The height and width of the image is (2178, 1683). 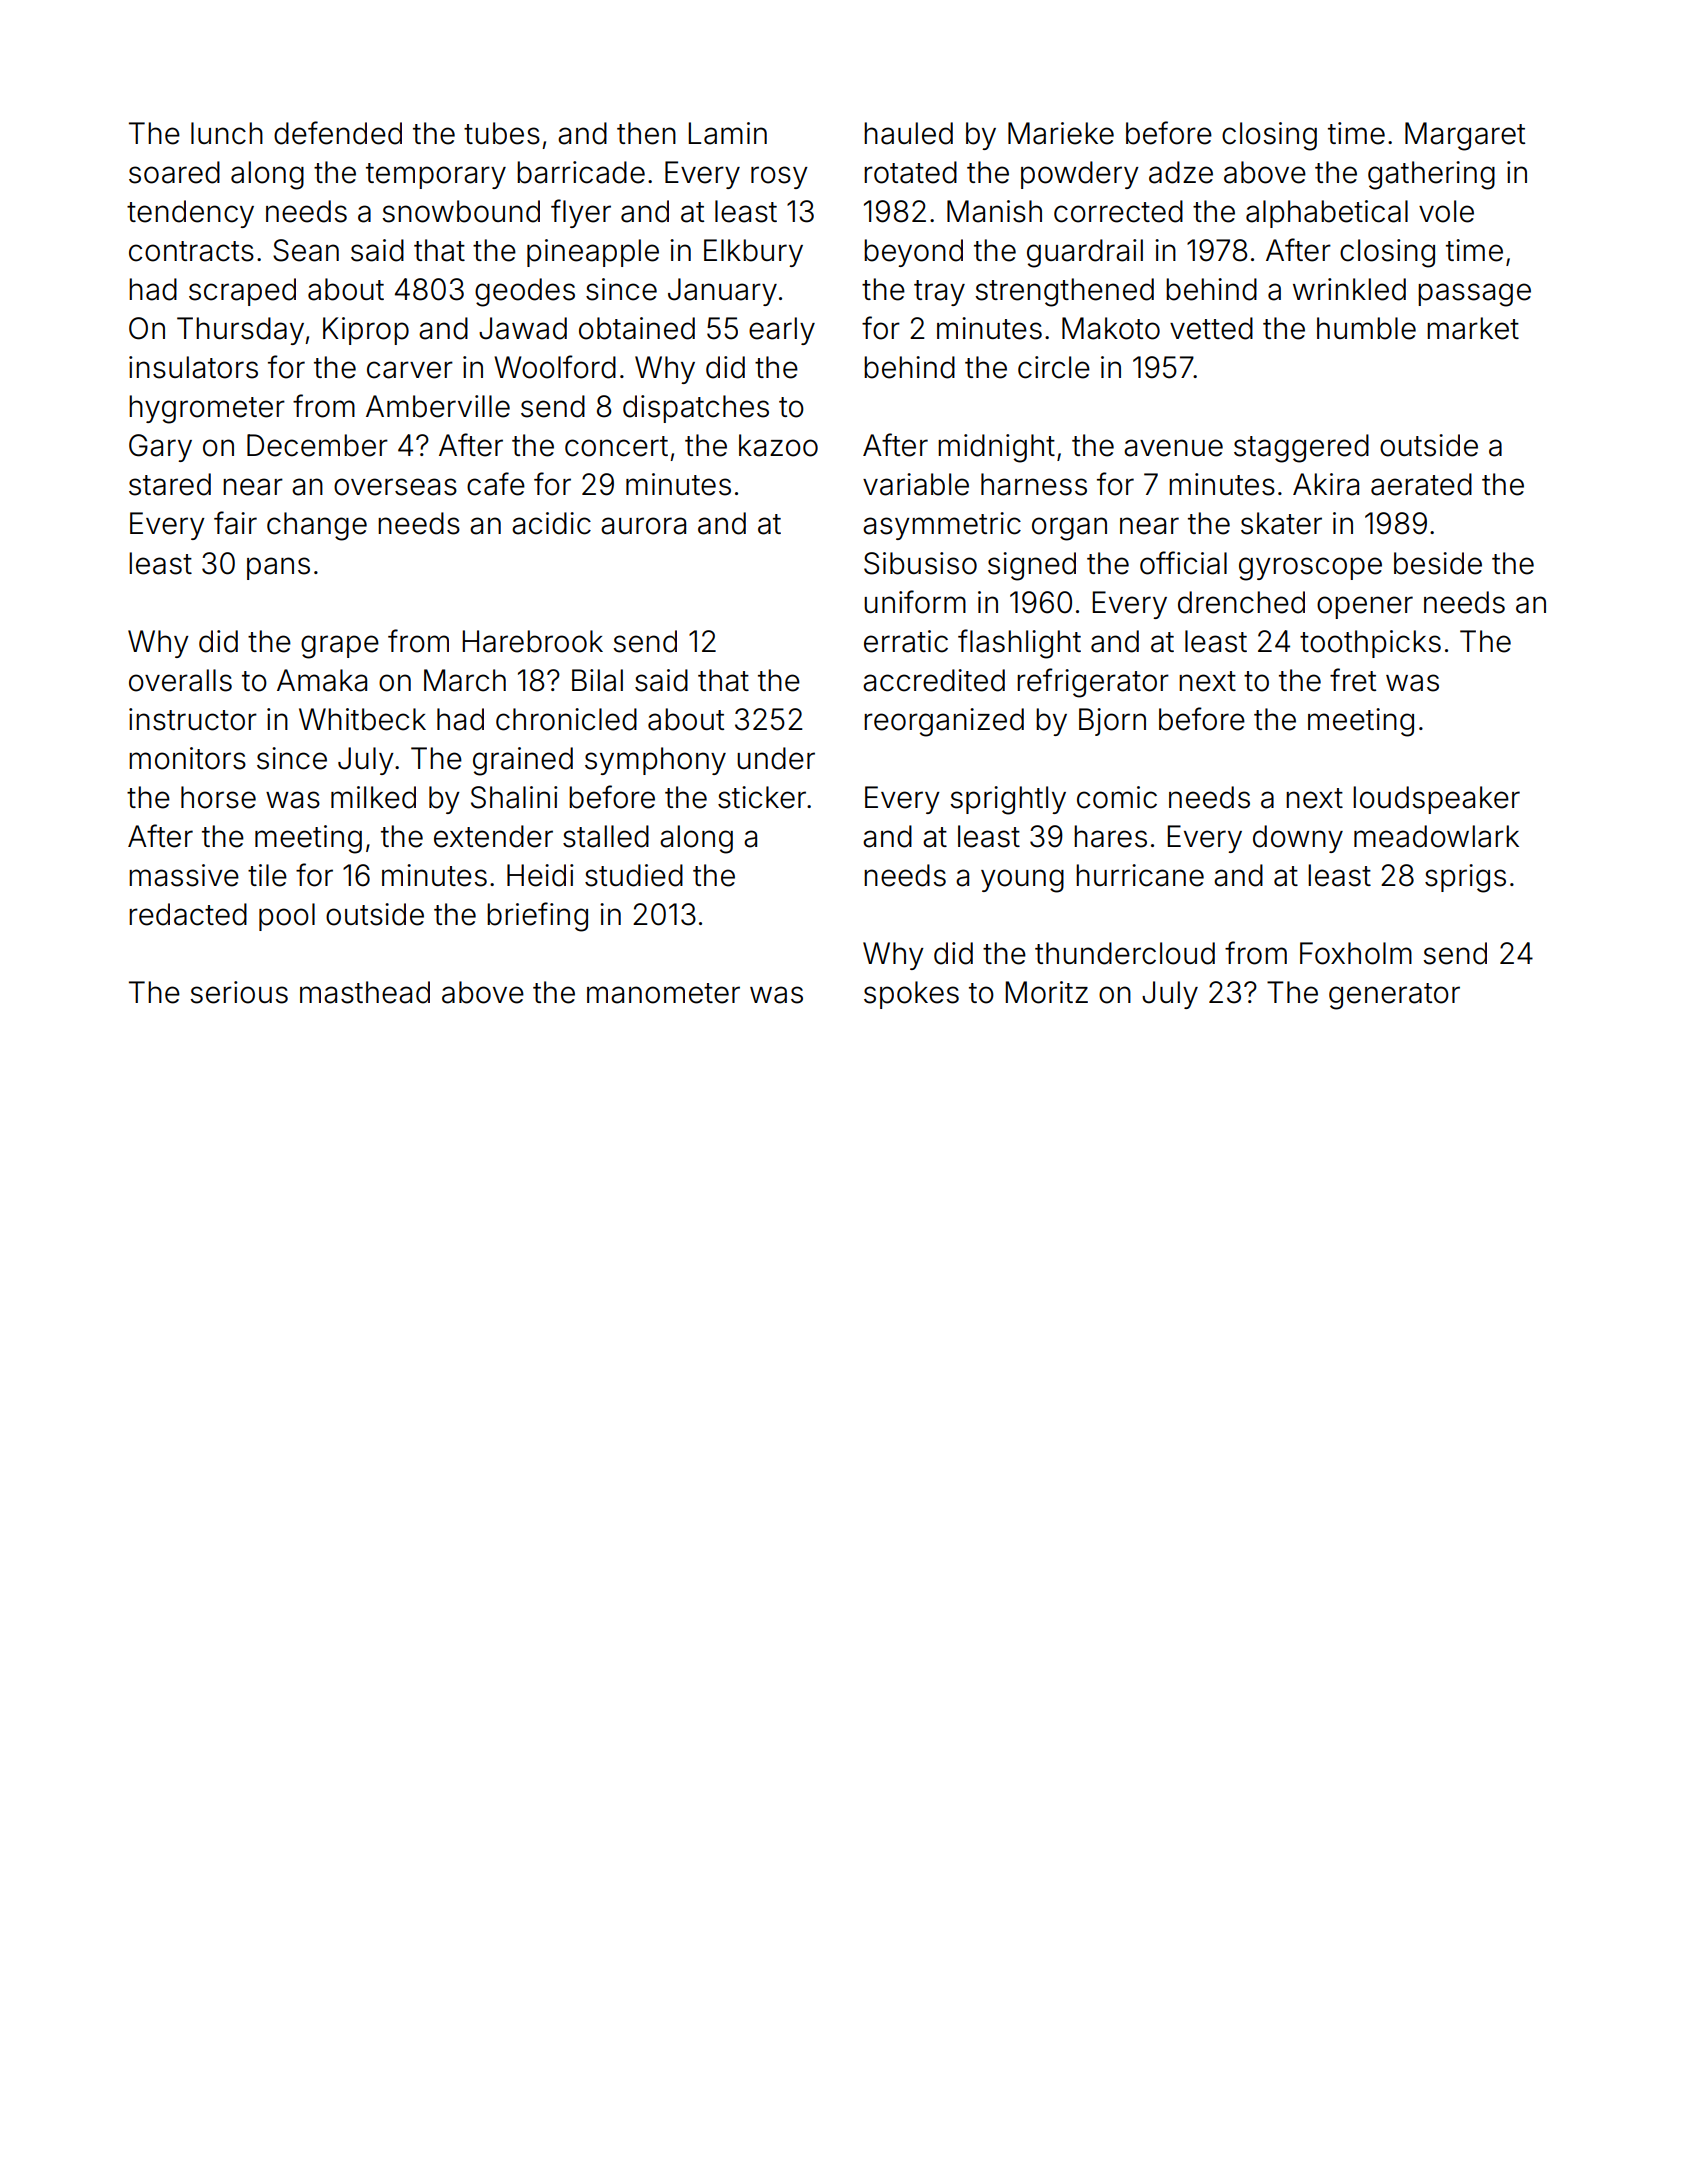 I want to click on defended, so click(x=338, y=133).
